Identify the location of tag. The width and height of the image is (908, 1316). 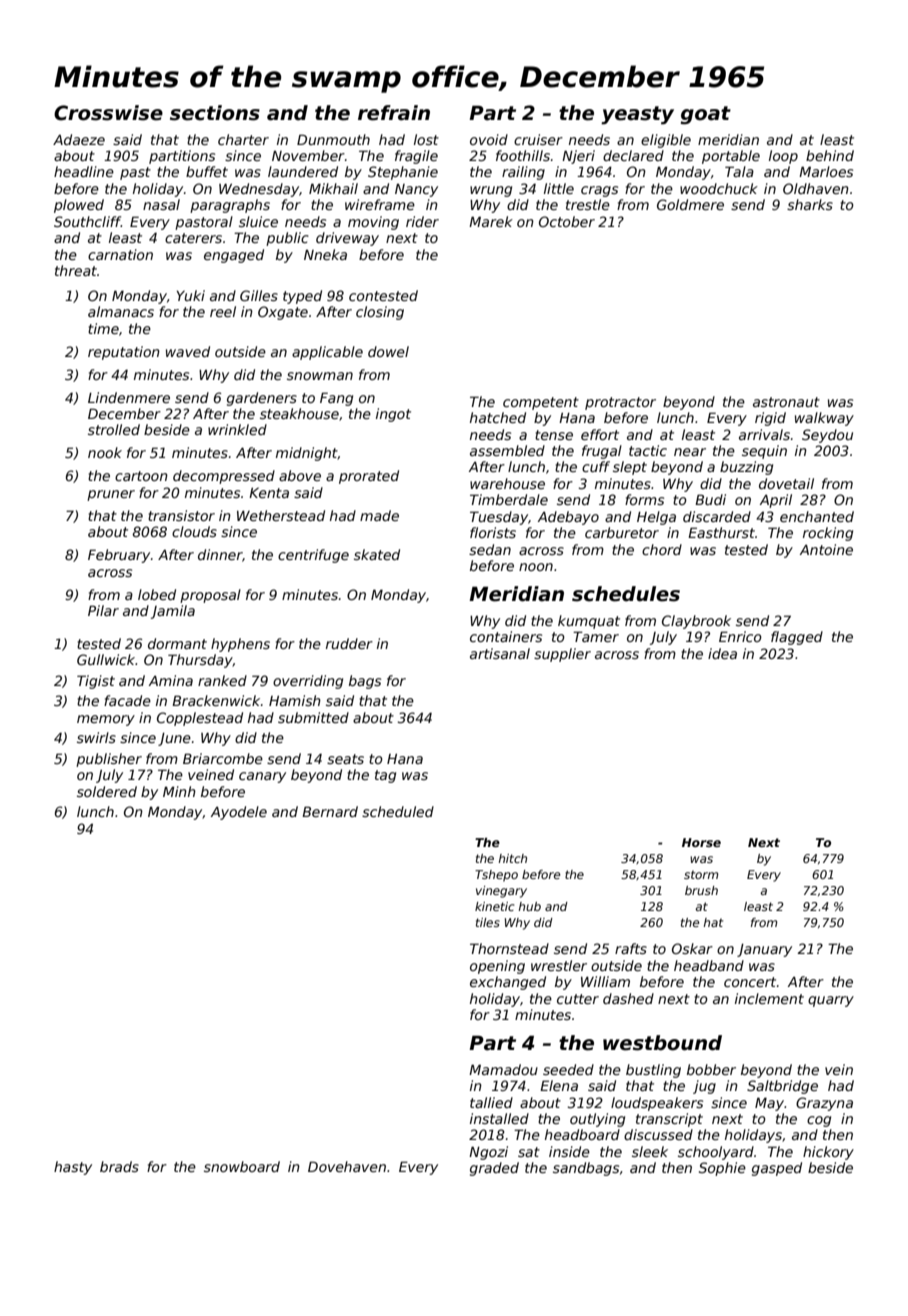
(385, 776).
